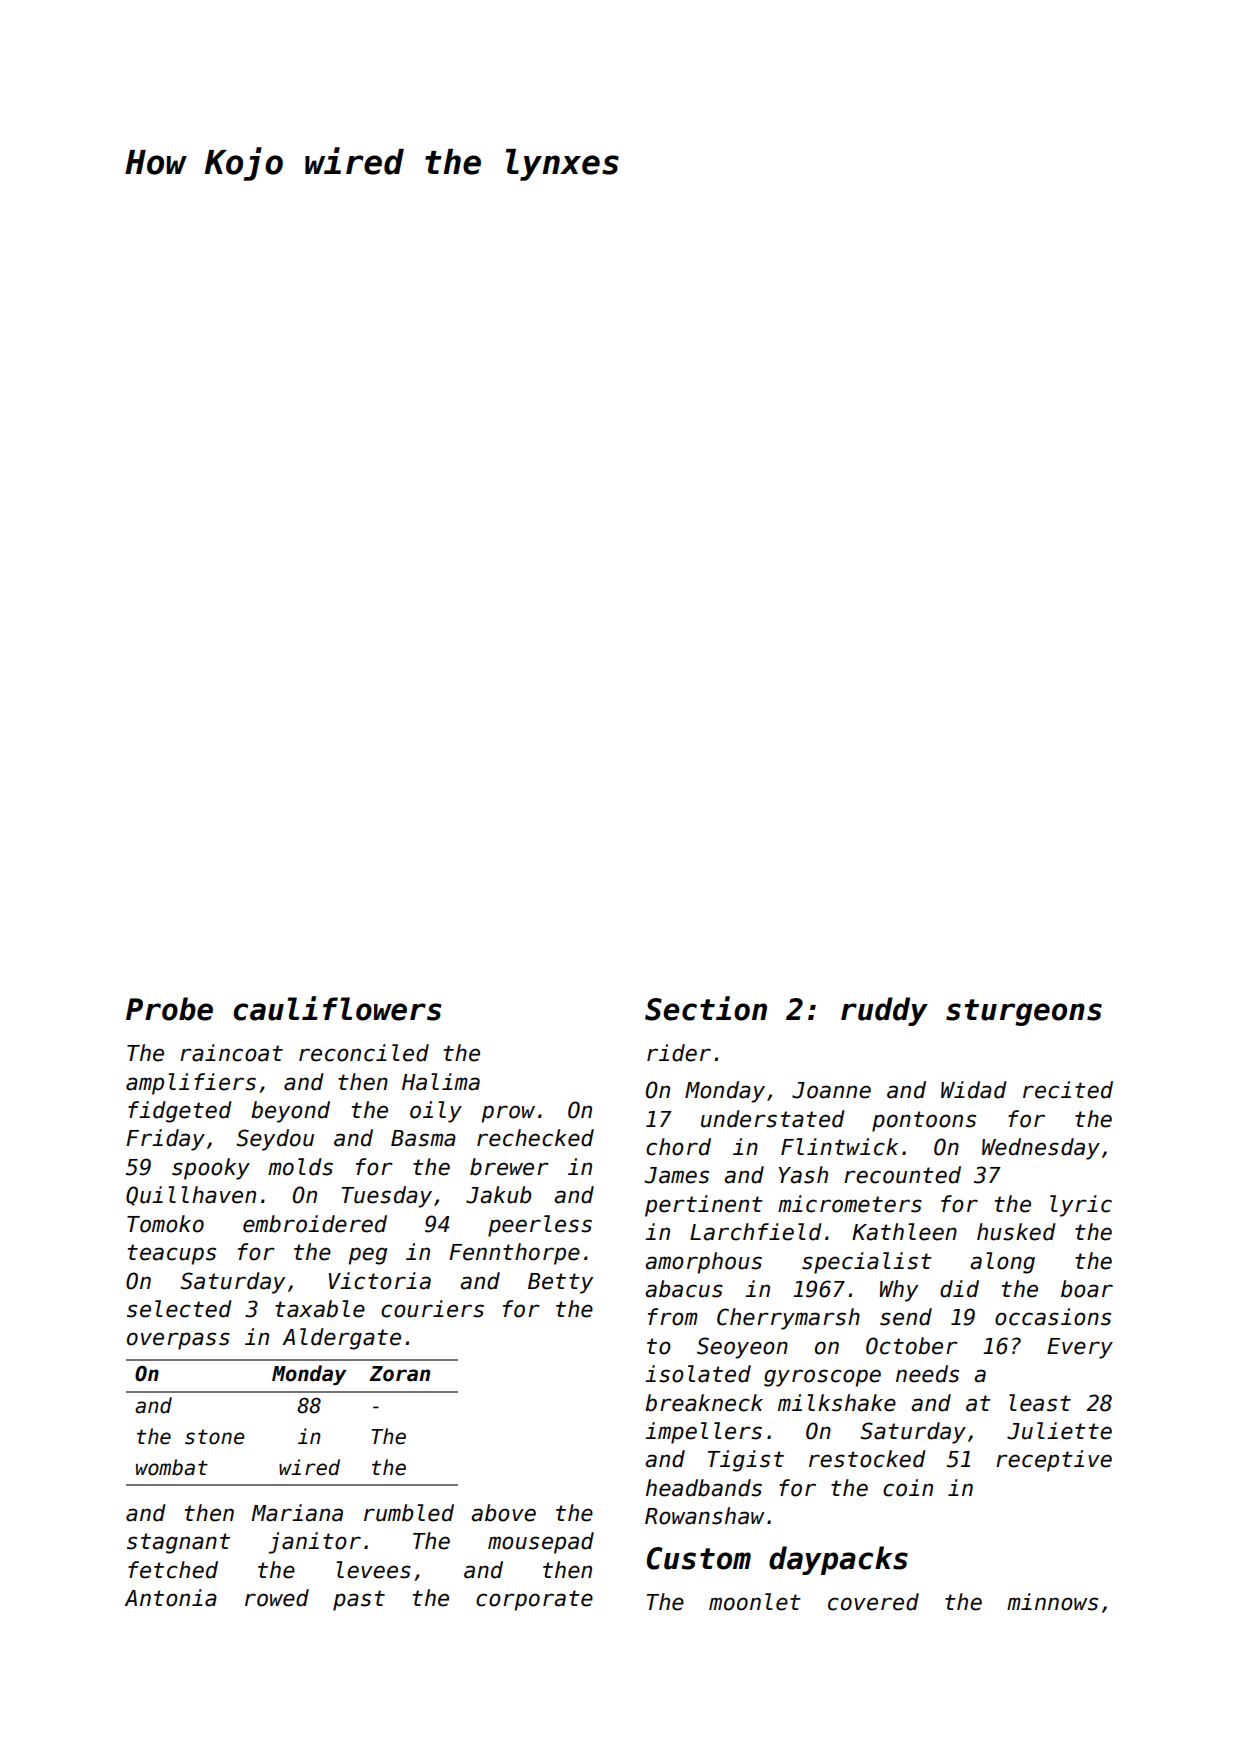 The width and height of the page is (1239, 1752). Describe the element at coordinates (838, 1560) in the page. I see `daypacks` at that location.
